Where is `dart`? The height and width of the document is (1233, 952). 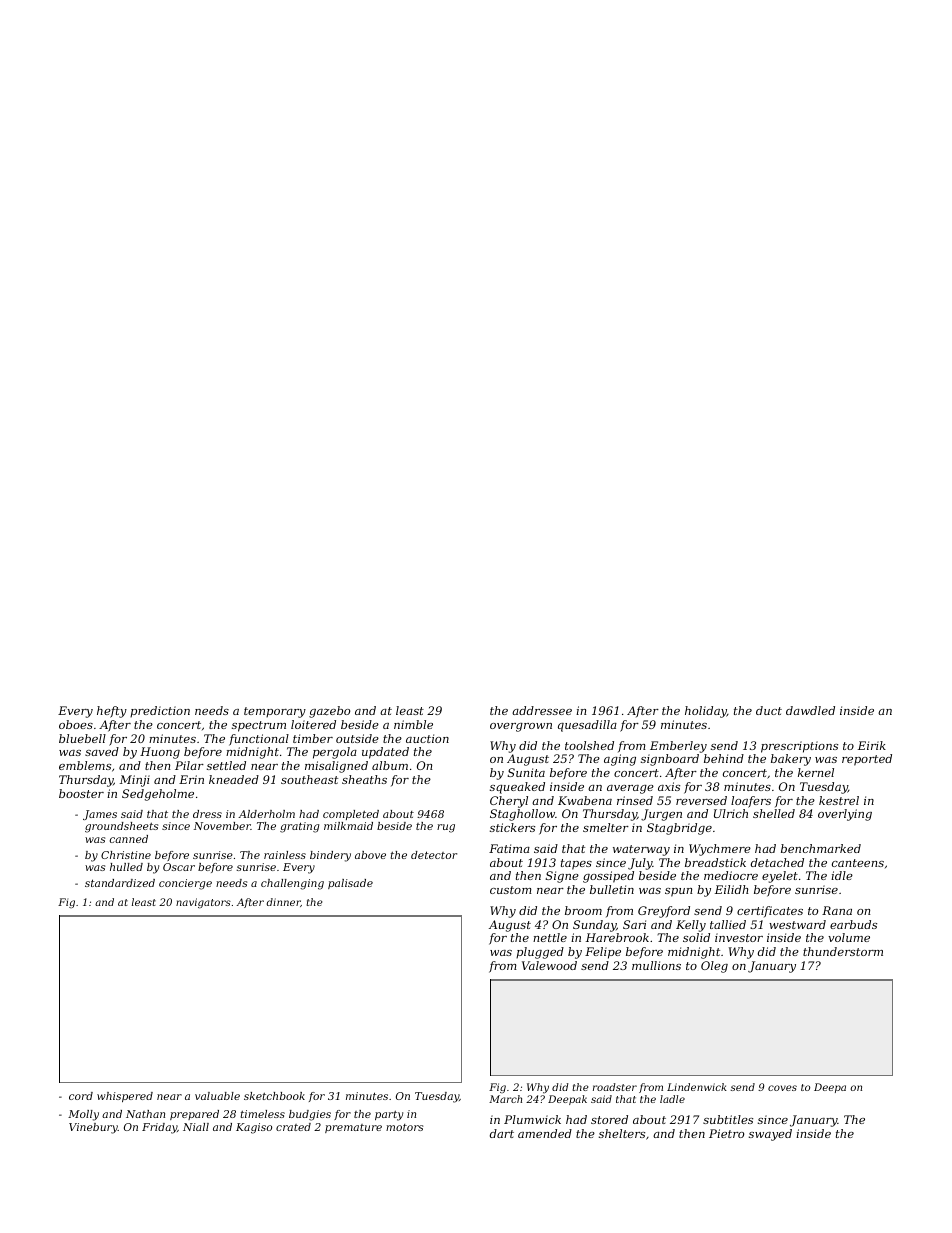 dart is located at coordinates (502, 1133).
